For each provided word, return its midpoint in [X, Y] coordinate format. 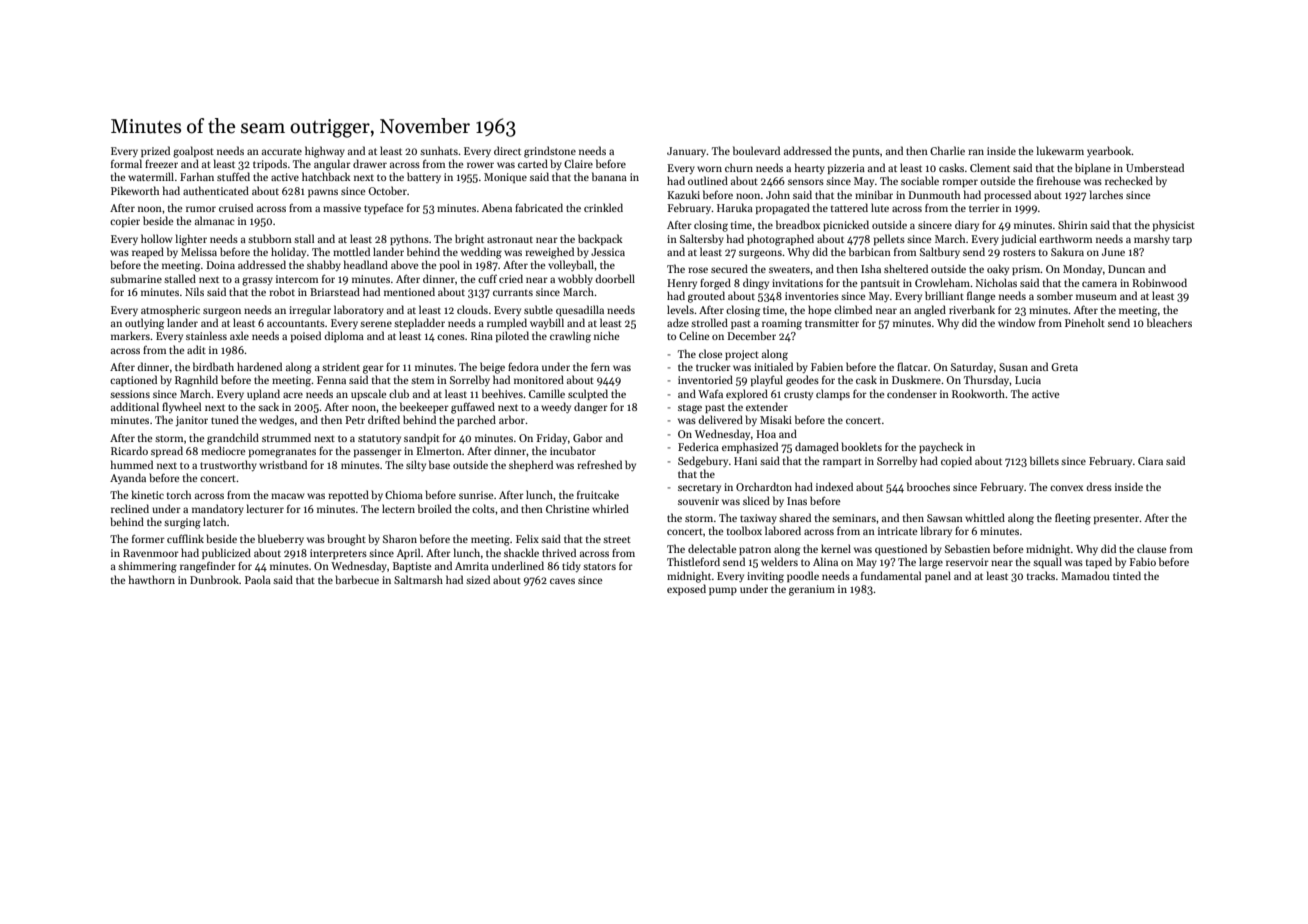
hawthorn [152, 579]
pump [723, 591]
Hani [745, 461]
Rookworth [979, 393]
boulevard [756, 150]
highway [325, 152]
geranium [812, 590]
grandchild [233, 439]
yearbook [1109, 151]
